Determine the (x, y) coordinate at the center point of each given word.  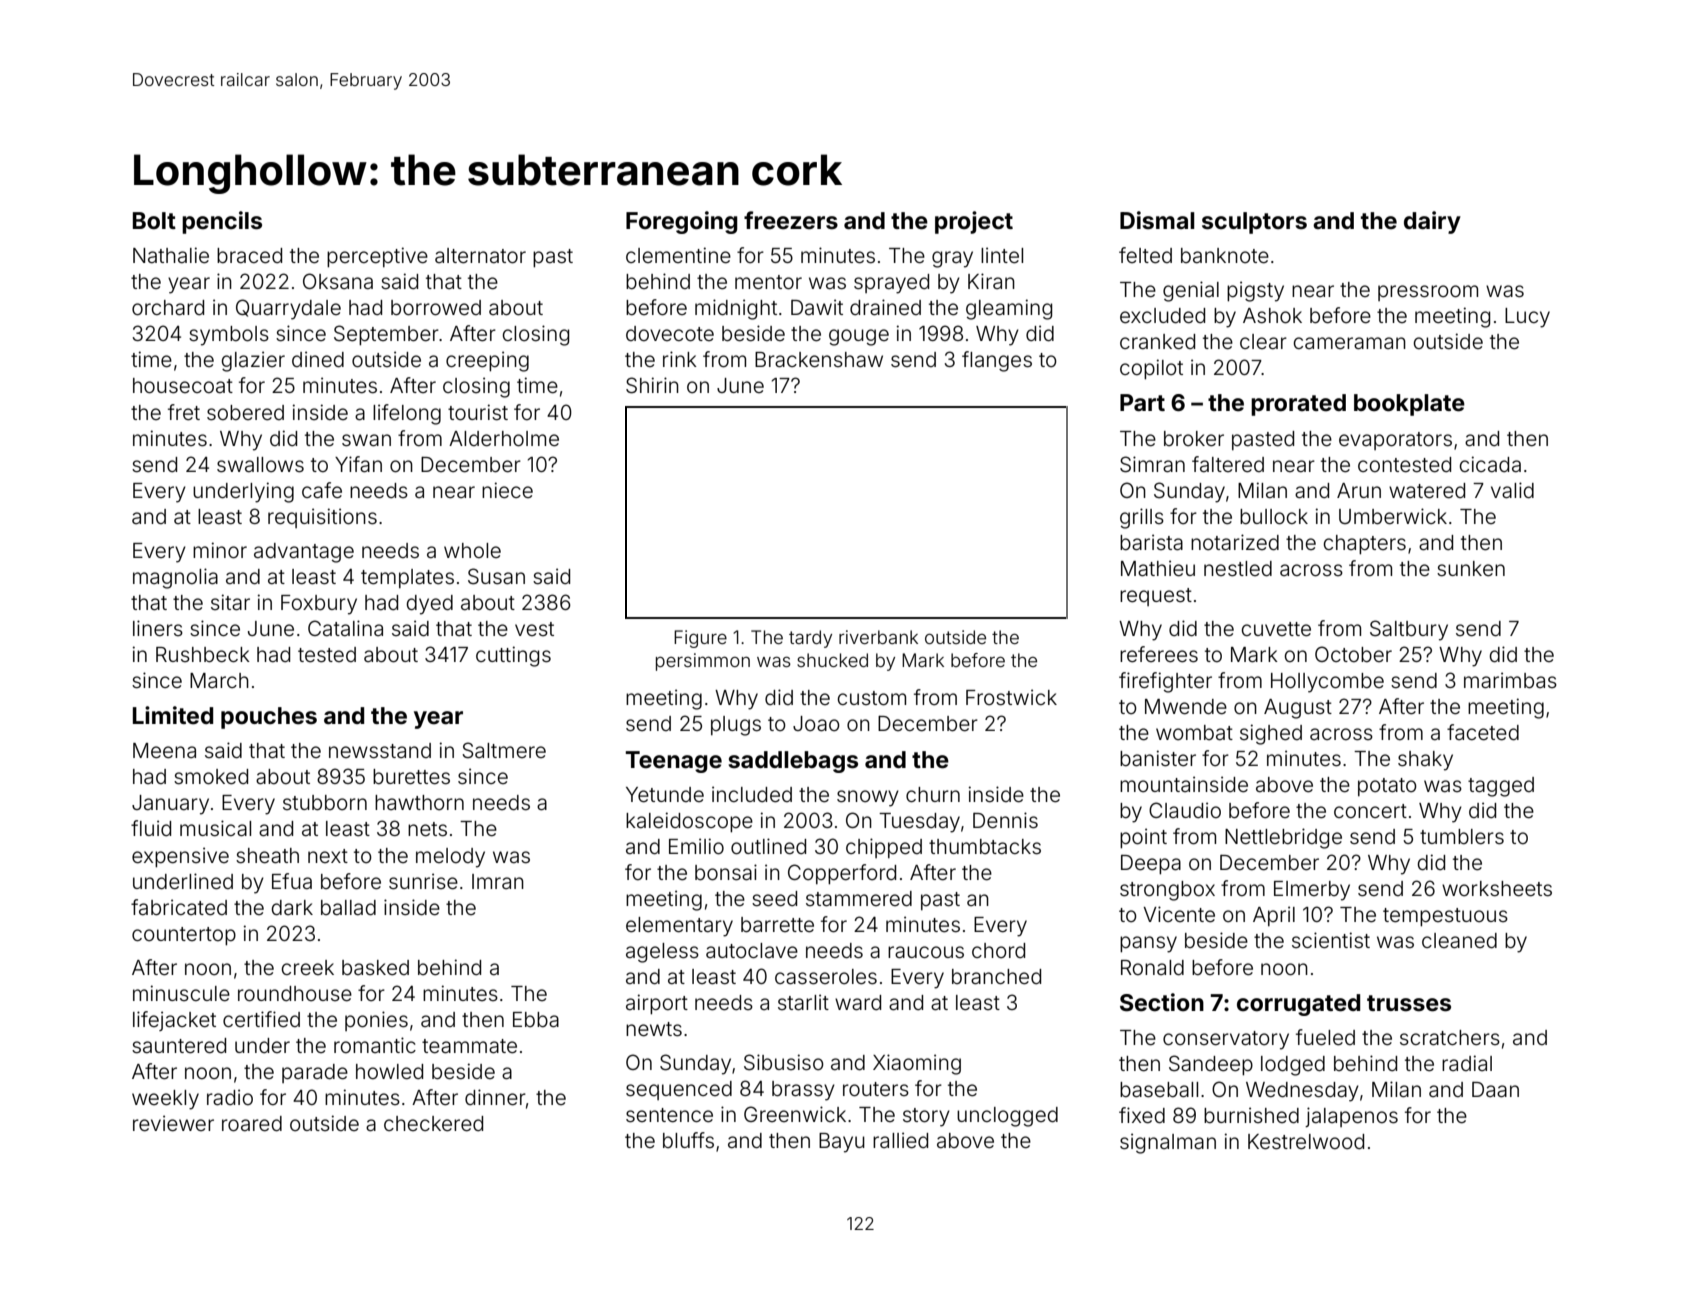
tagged (1501, 787)
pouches (269, 718)
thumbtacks (985, 846)
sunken (1471, 569)
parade (315, 1073)
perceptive (377, 257)
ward (858, 1002)
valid (1512, 490)
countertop (184, 936)
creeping (487, 361)
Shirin (652, 385)
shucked (832, 660)
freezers (791, 220)
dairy (1432, 222)
